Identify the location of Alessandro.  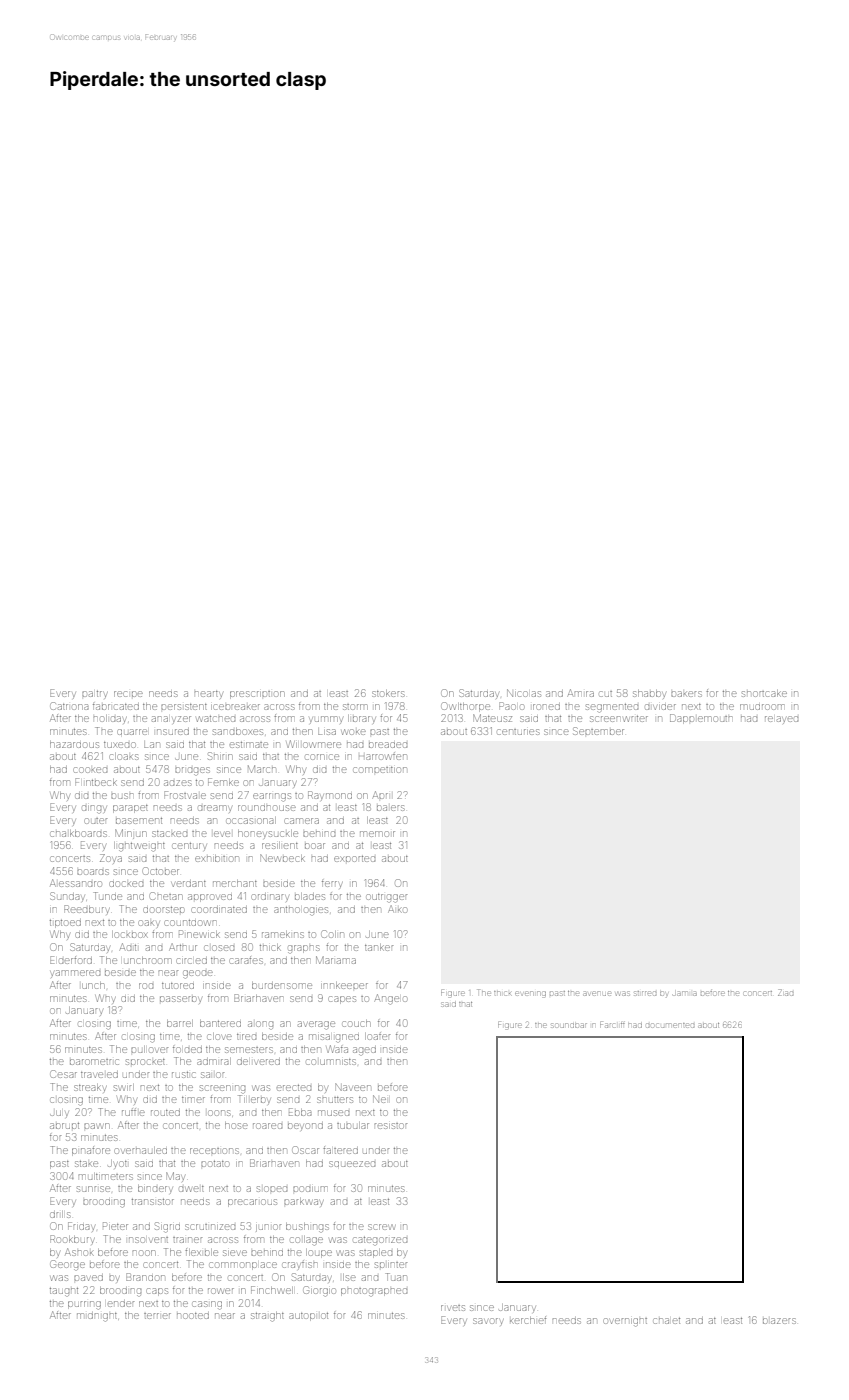
(75, 883).
